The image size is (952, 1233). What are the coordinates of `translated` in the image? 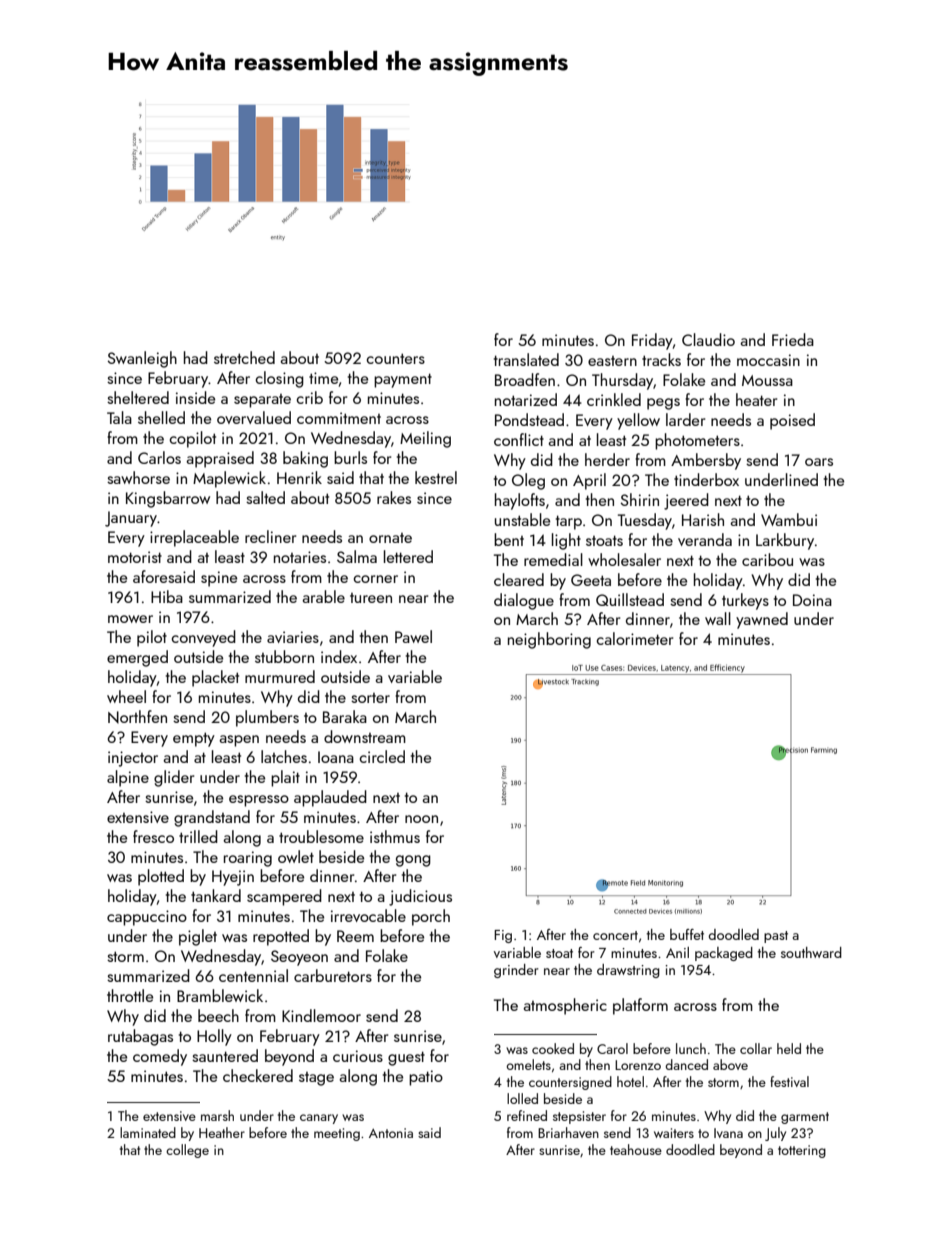 It's located at (526, 359).
